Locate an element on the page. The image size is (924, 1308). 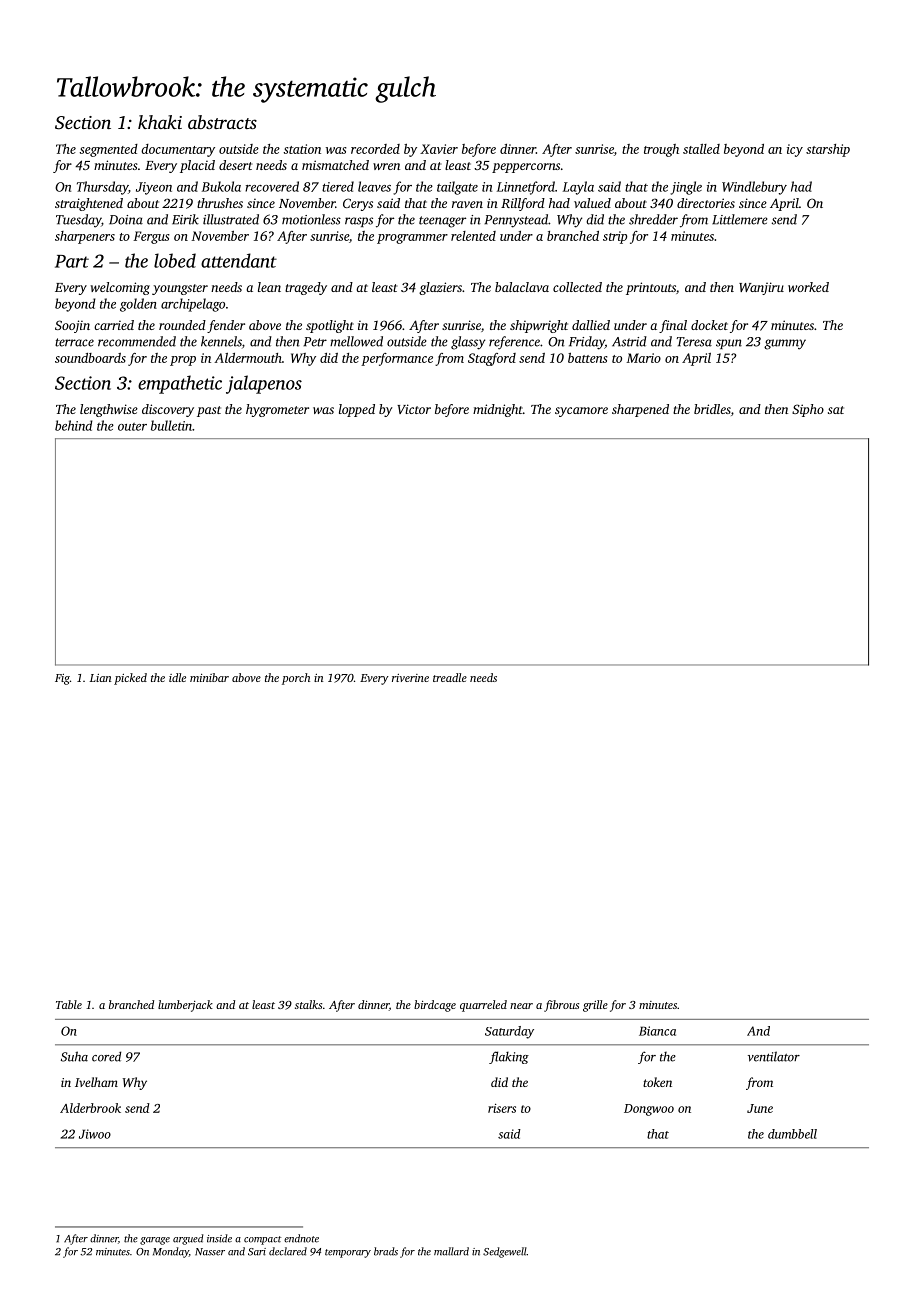
argued is located at coordinates (188, 1239).
